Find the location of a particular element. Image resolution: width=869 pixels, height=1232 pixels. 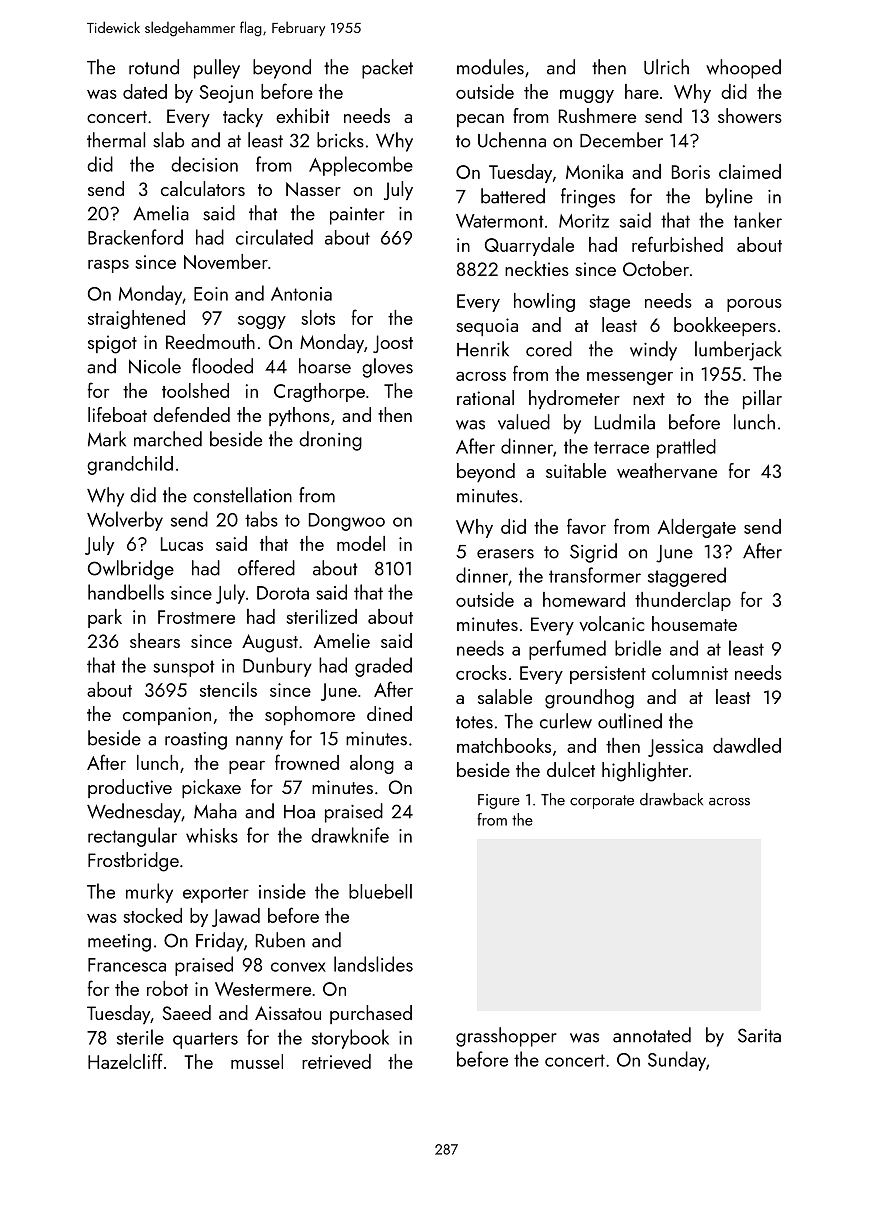

retrieved is located at coordinates (336, 1061).
